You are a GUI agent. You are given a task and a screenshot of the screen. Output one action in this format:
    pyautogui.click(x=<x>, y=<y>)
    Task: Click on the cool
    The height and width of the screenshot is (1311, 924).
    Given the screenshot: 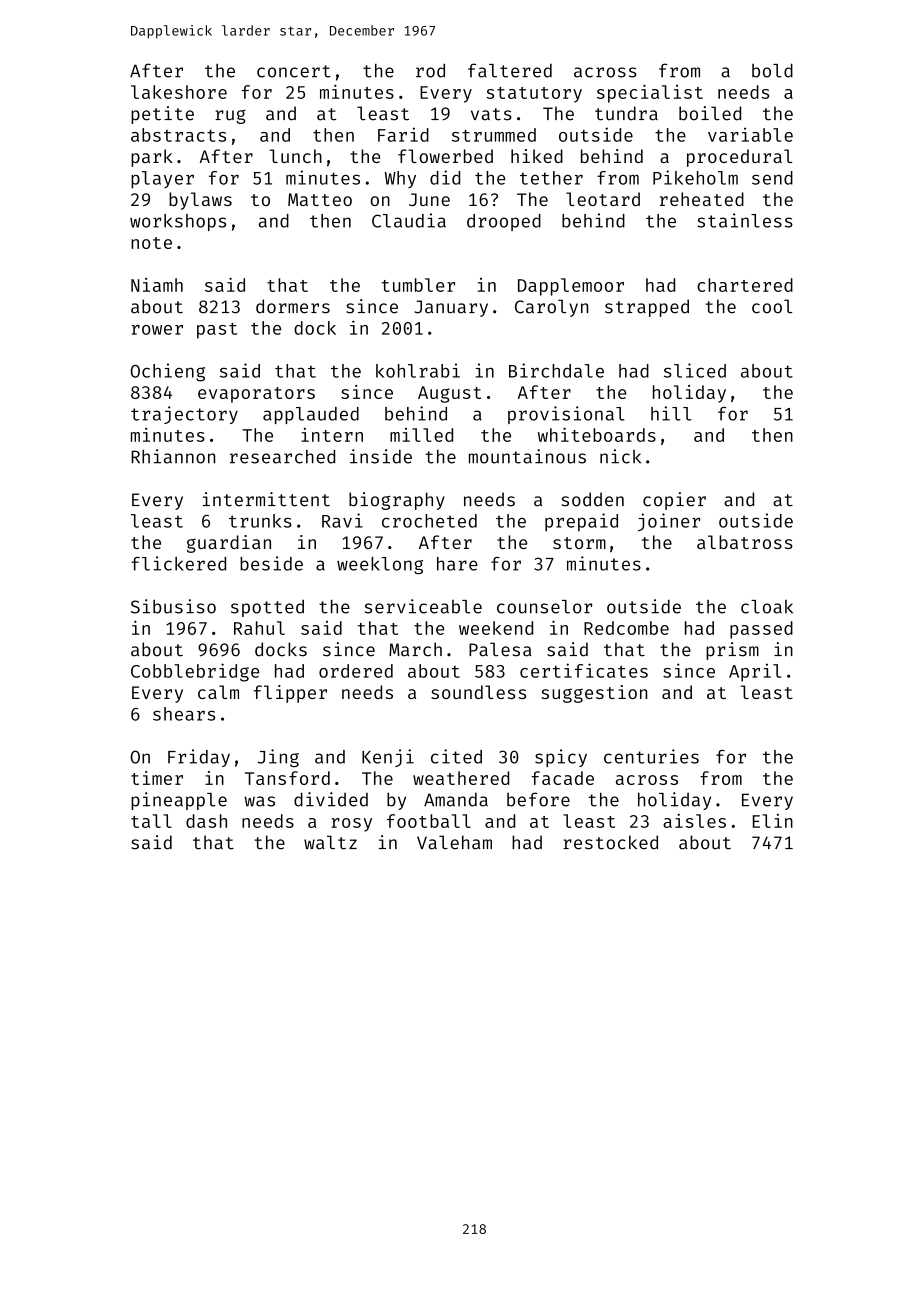 What is the action you would take?
    pyautogui.click(x=772, y=306)
